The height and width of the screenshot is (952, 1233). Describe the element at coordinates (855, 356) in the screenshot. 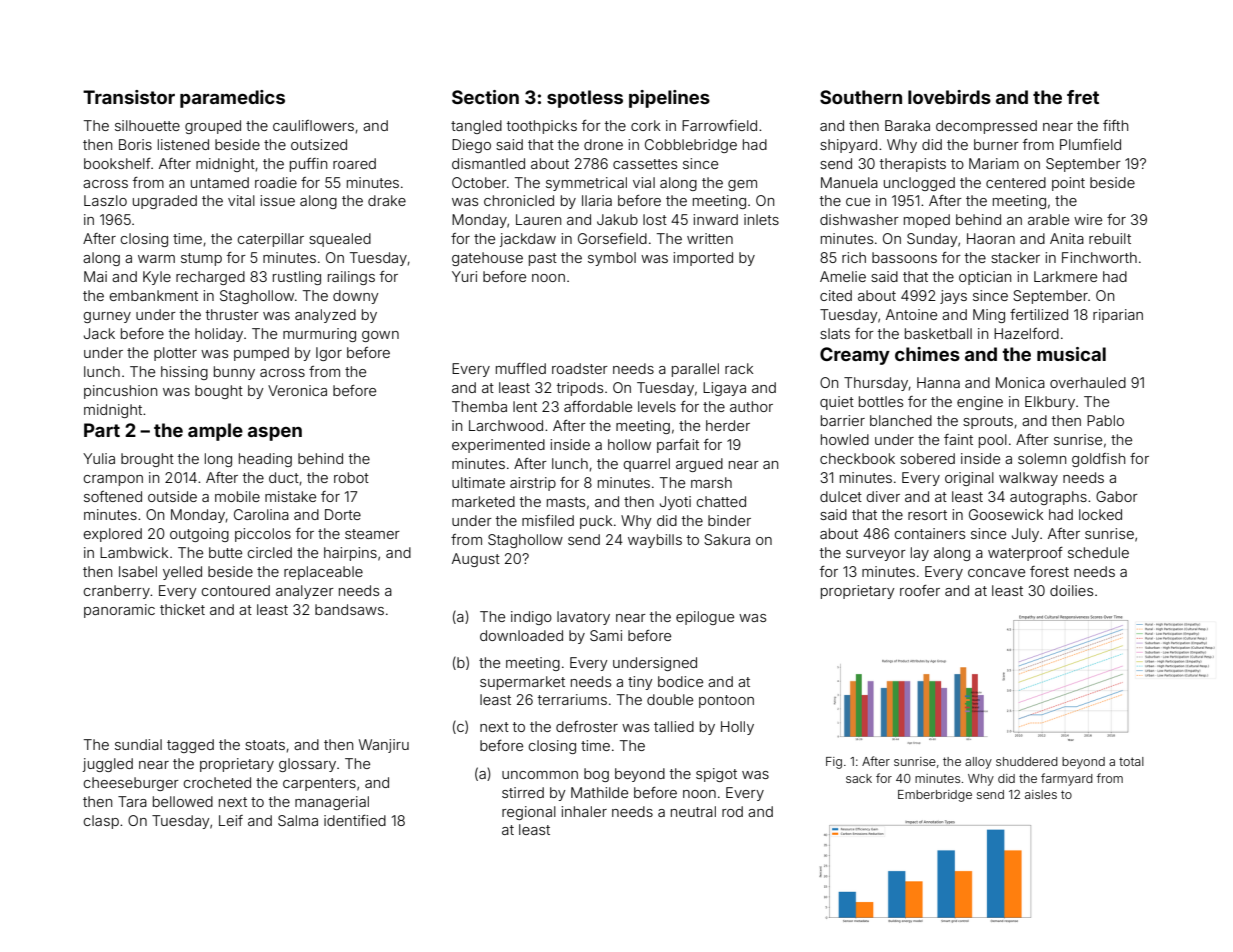

I see `Creamy` at that location.
